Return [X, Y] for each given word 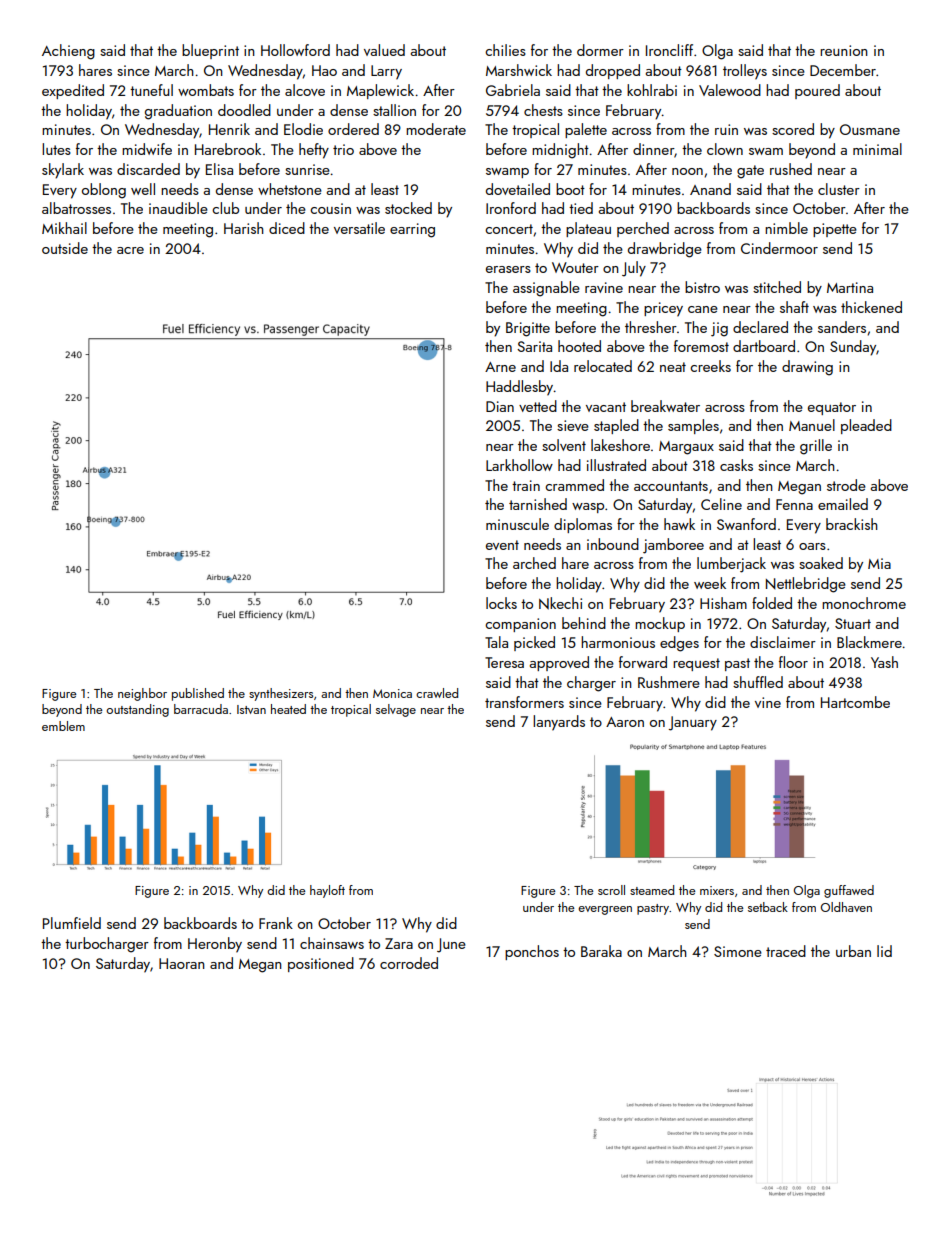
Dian [500, 406]
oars [812, 546]
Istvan [251, 709]
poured [817, 91]
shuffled [758, 682]
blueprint [210, 51]
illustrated [616, 465]
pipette [835, 230]
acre [130, 250]
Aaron [625, 722]
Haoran [182, 963]
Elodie [303, 129]
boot [570, 189]
